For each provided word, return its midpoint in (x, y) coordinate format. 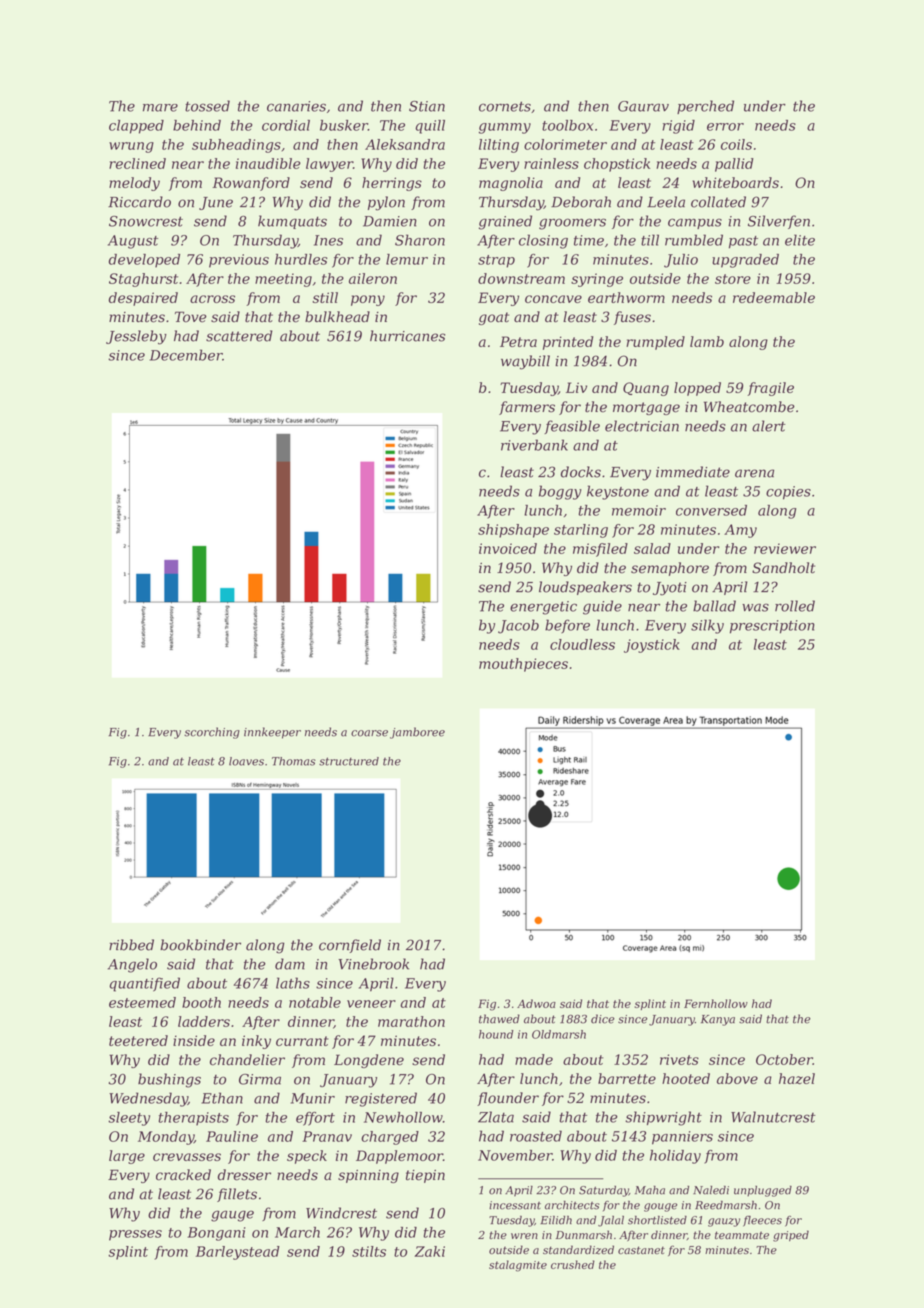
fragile (770, 389)
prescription (772, 627)
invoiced (508, 548)
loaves (246, 761)
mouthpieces (523, 665)
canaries (296, 106)
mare (160, 108)
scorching (212, 733)
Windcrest (341, 1213)
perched (705, 107)
